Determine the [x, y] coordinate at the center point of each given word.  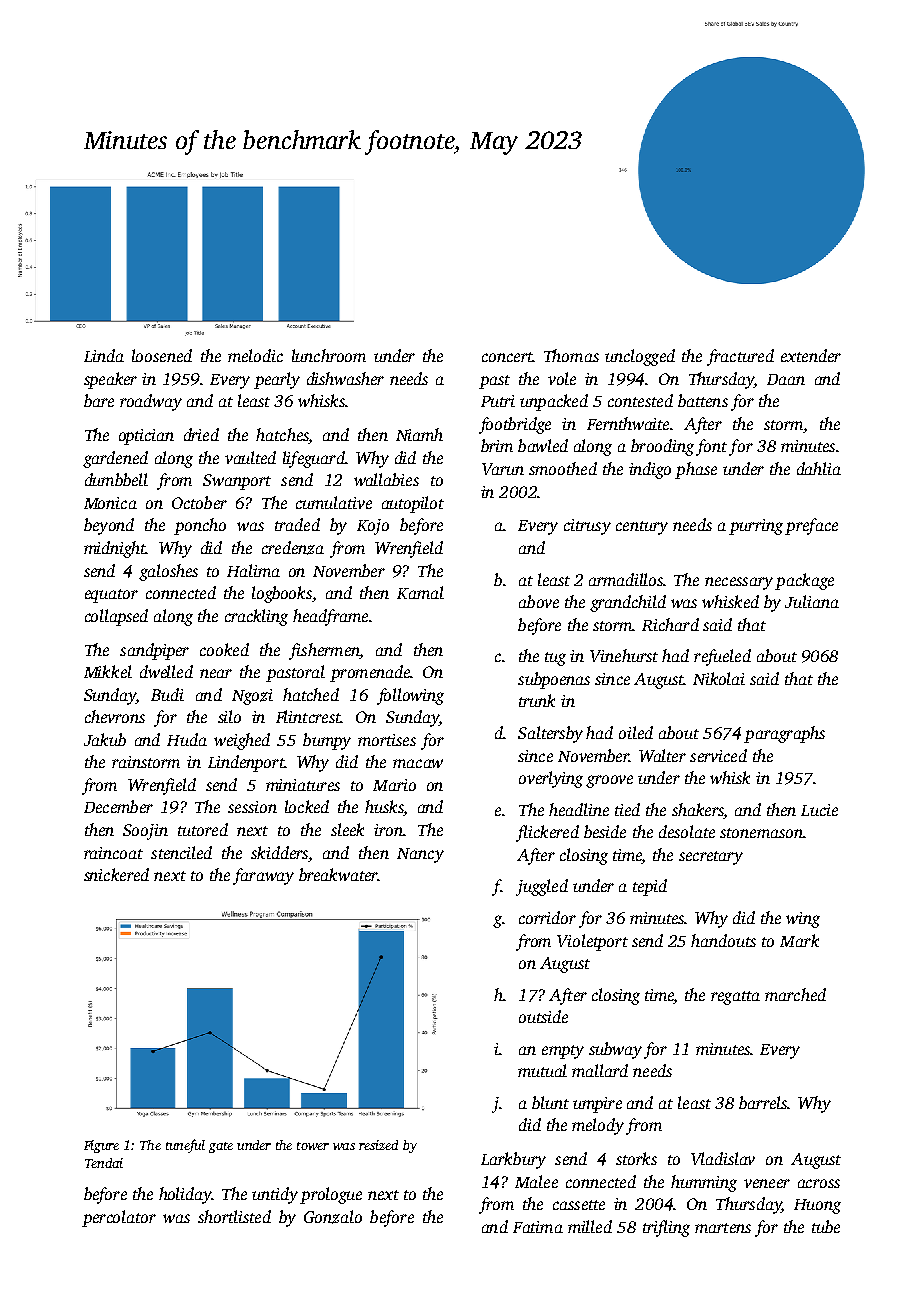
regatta [735, 998]
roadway [151, 402]
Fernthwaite [628, 423]
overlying [551, 779]
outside [543, 1016]
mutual [542, 1070]
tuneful [185, 1146]
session [252, 807]
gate [221, 1147]
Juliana [812, 601]
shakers [698, 809]
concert [507, 357]
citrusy [587, 527]
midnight [115, 549]
